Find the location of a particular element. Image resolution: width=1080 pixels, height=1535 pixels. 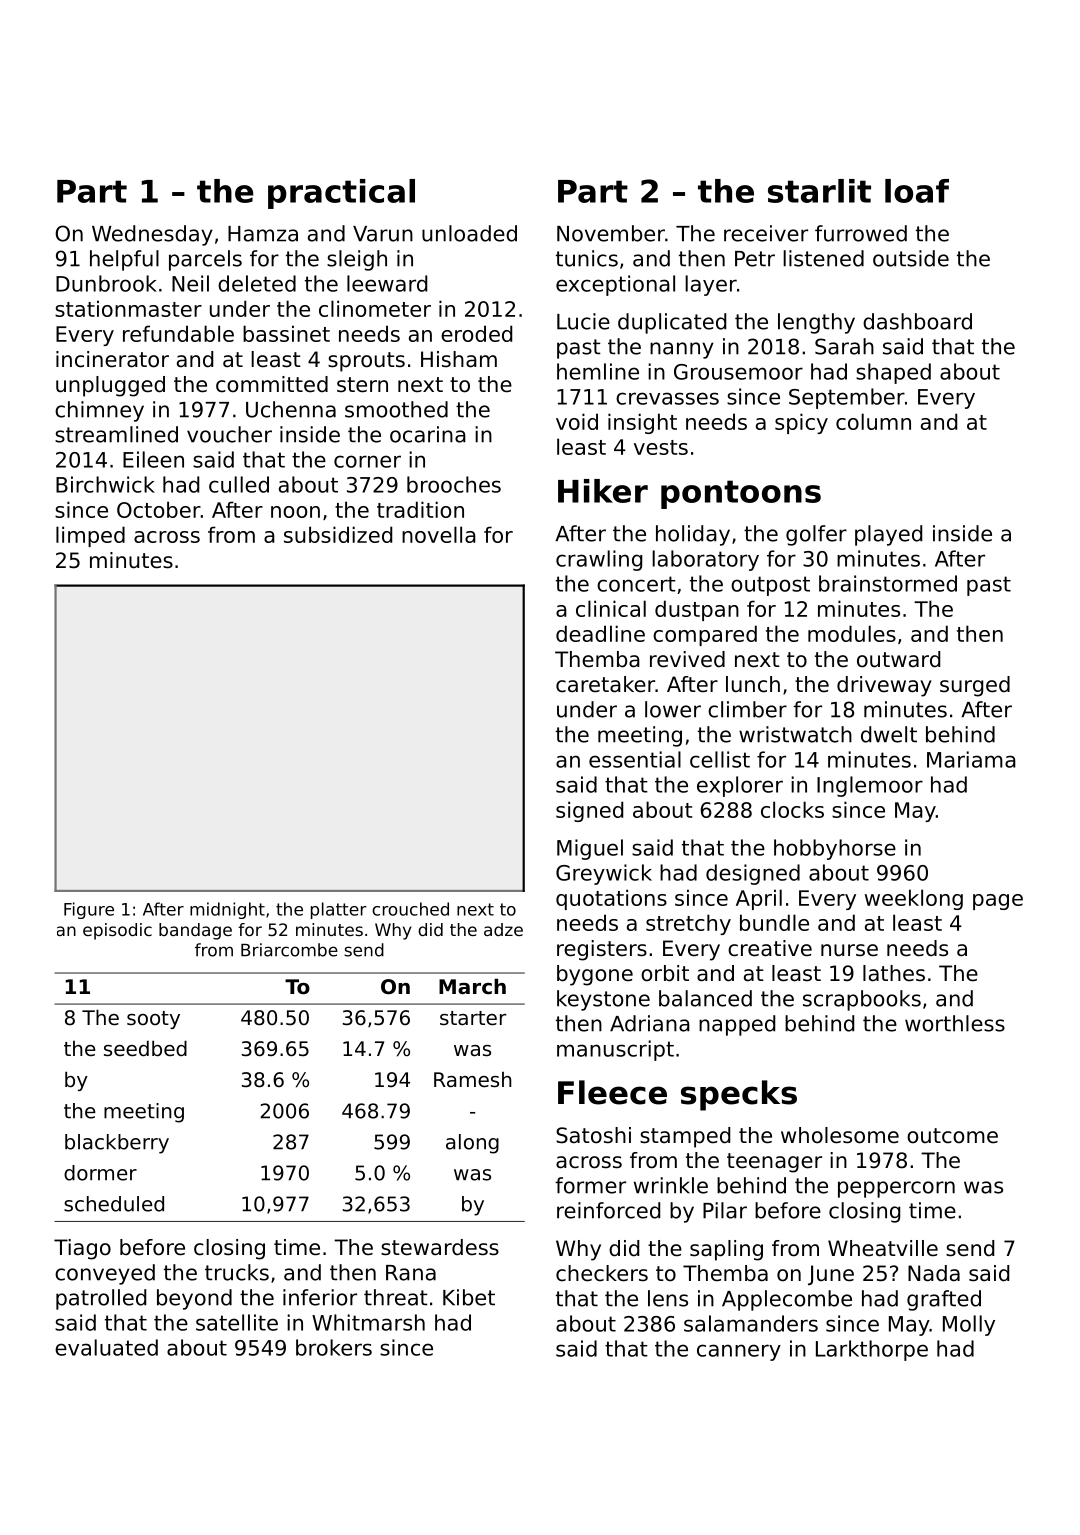

beyond is located at coordinates (194, 1299).
